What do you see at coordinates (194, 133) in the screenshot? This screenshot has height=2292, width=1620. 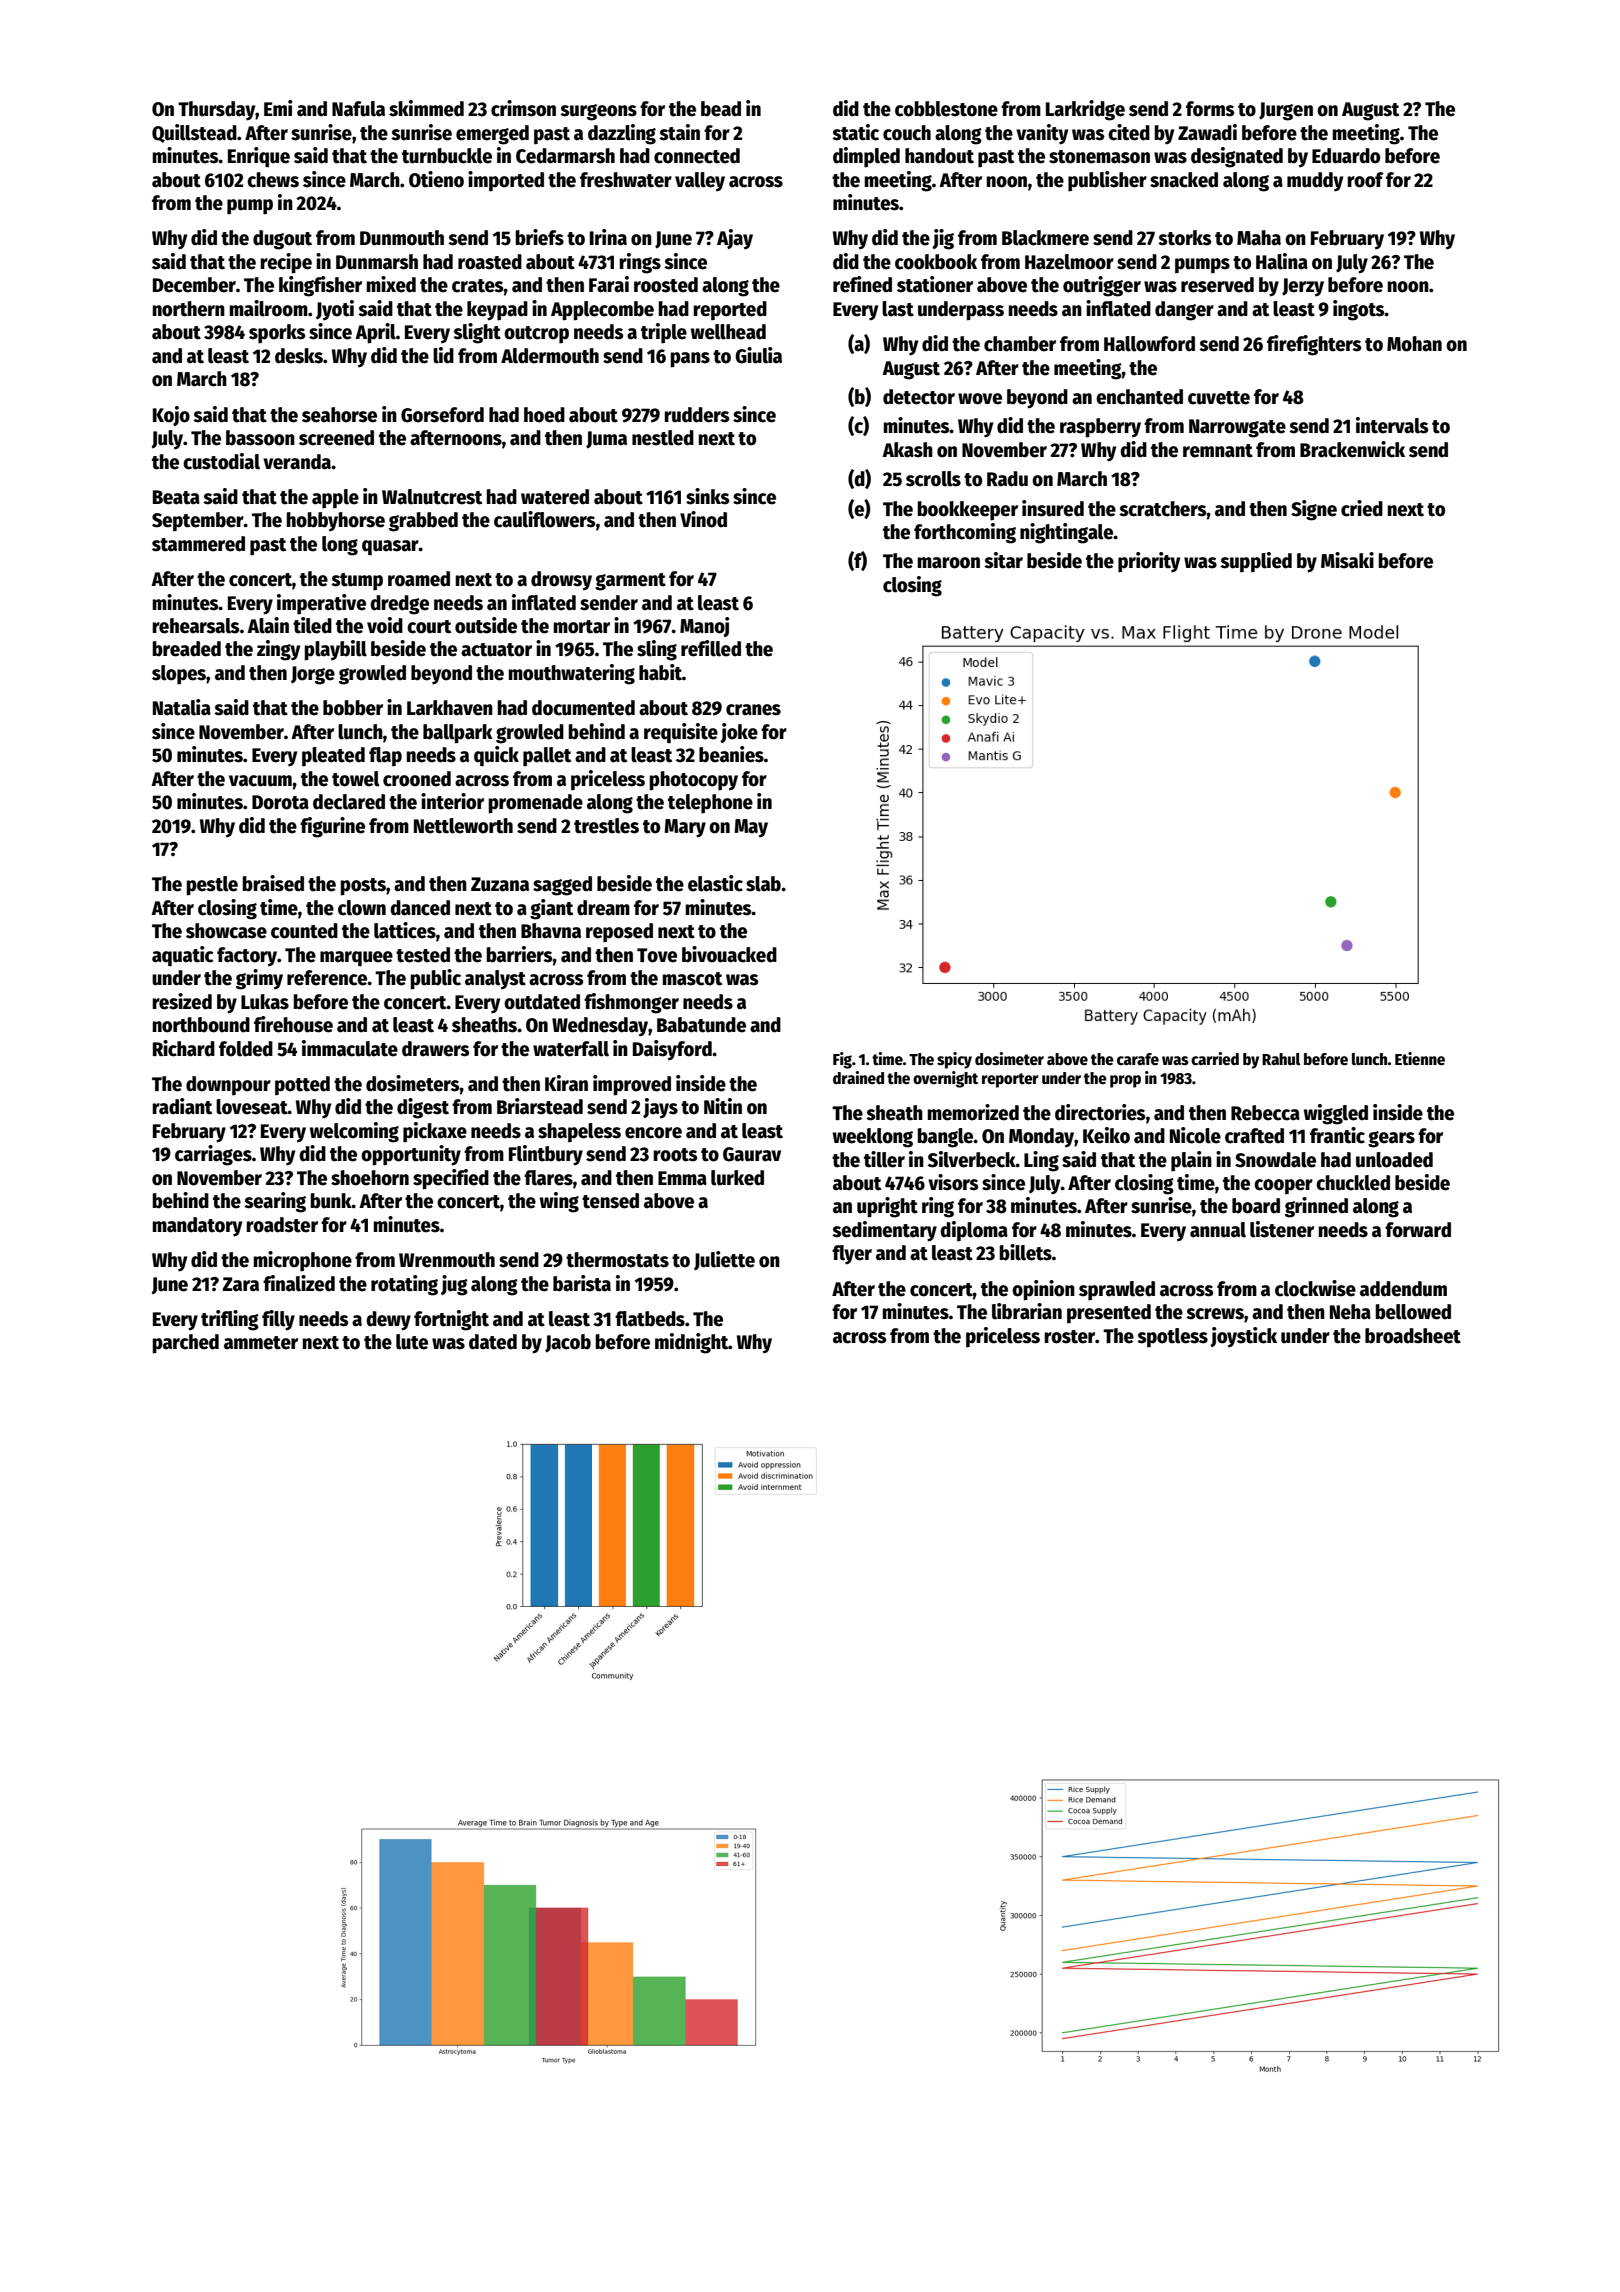 I see `Quillstead` at bounding box center [194, 133].
